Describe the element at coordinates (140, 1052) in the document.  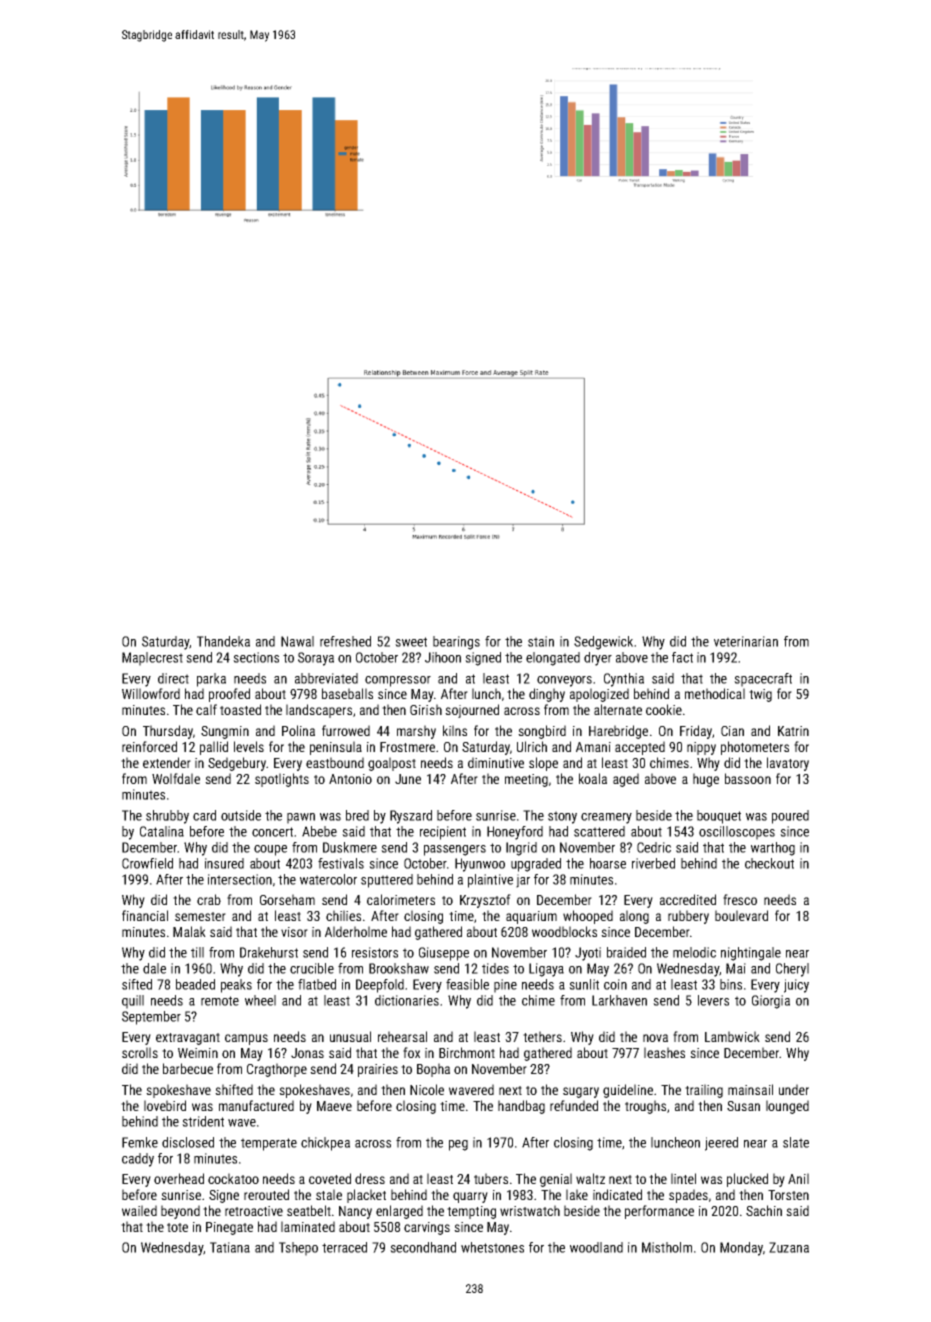
I see `scrolls` at that location.
